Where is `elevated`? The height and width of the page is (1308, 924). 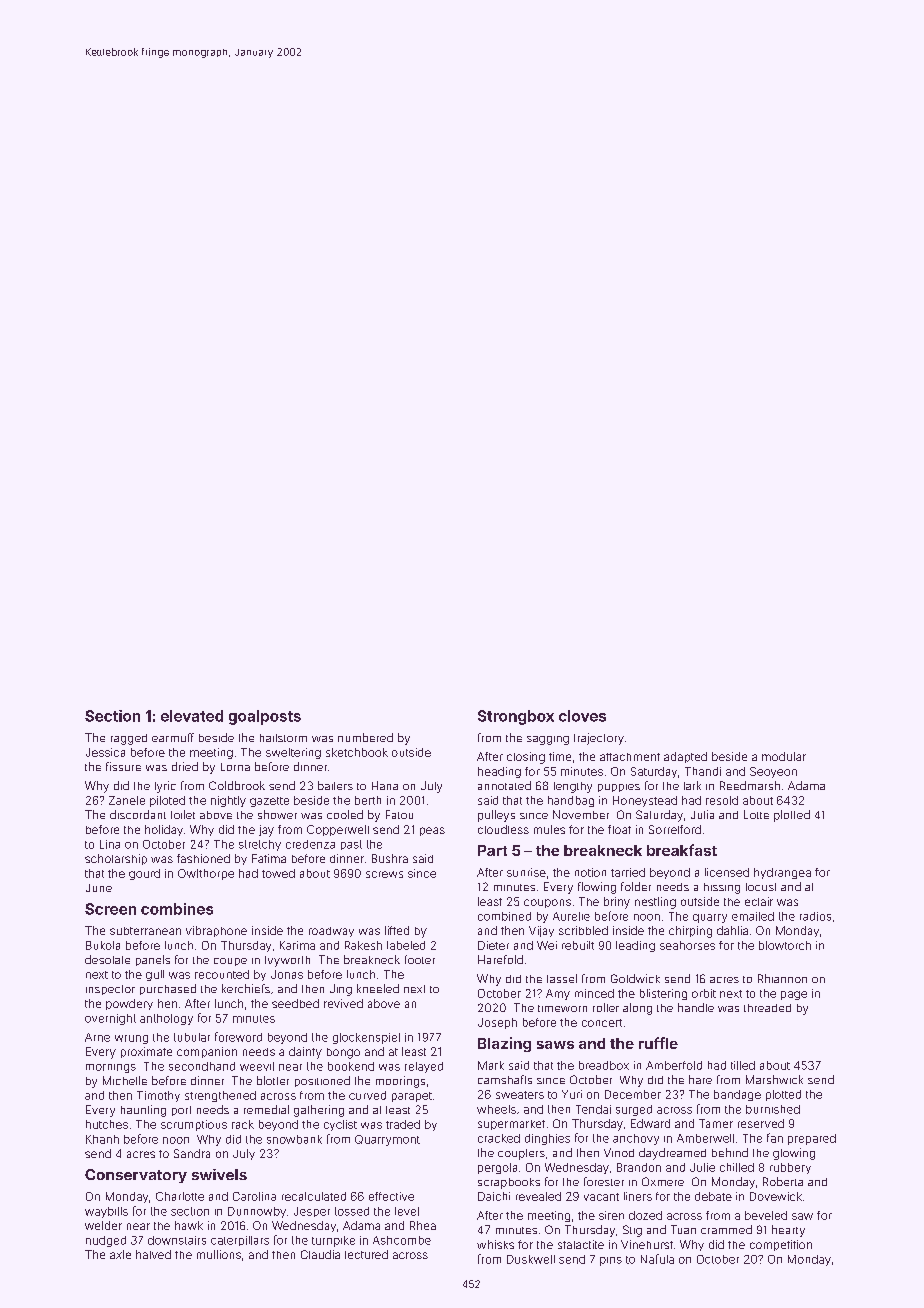
elevated is located at coordinates (192, 716).
